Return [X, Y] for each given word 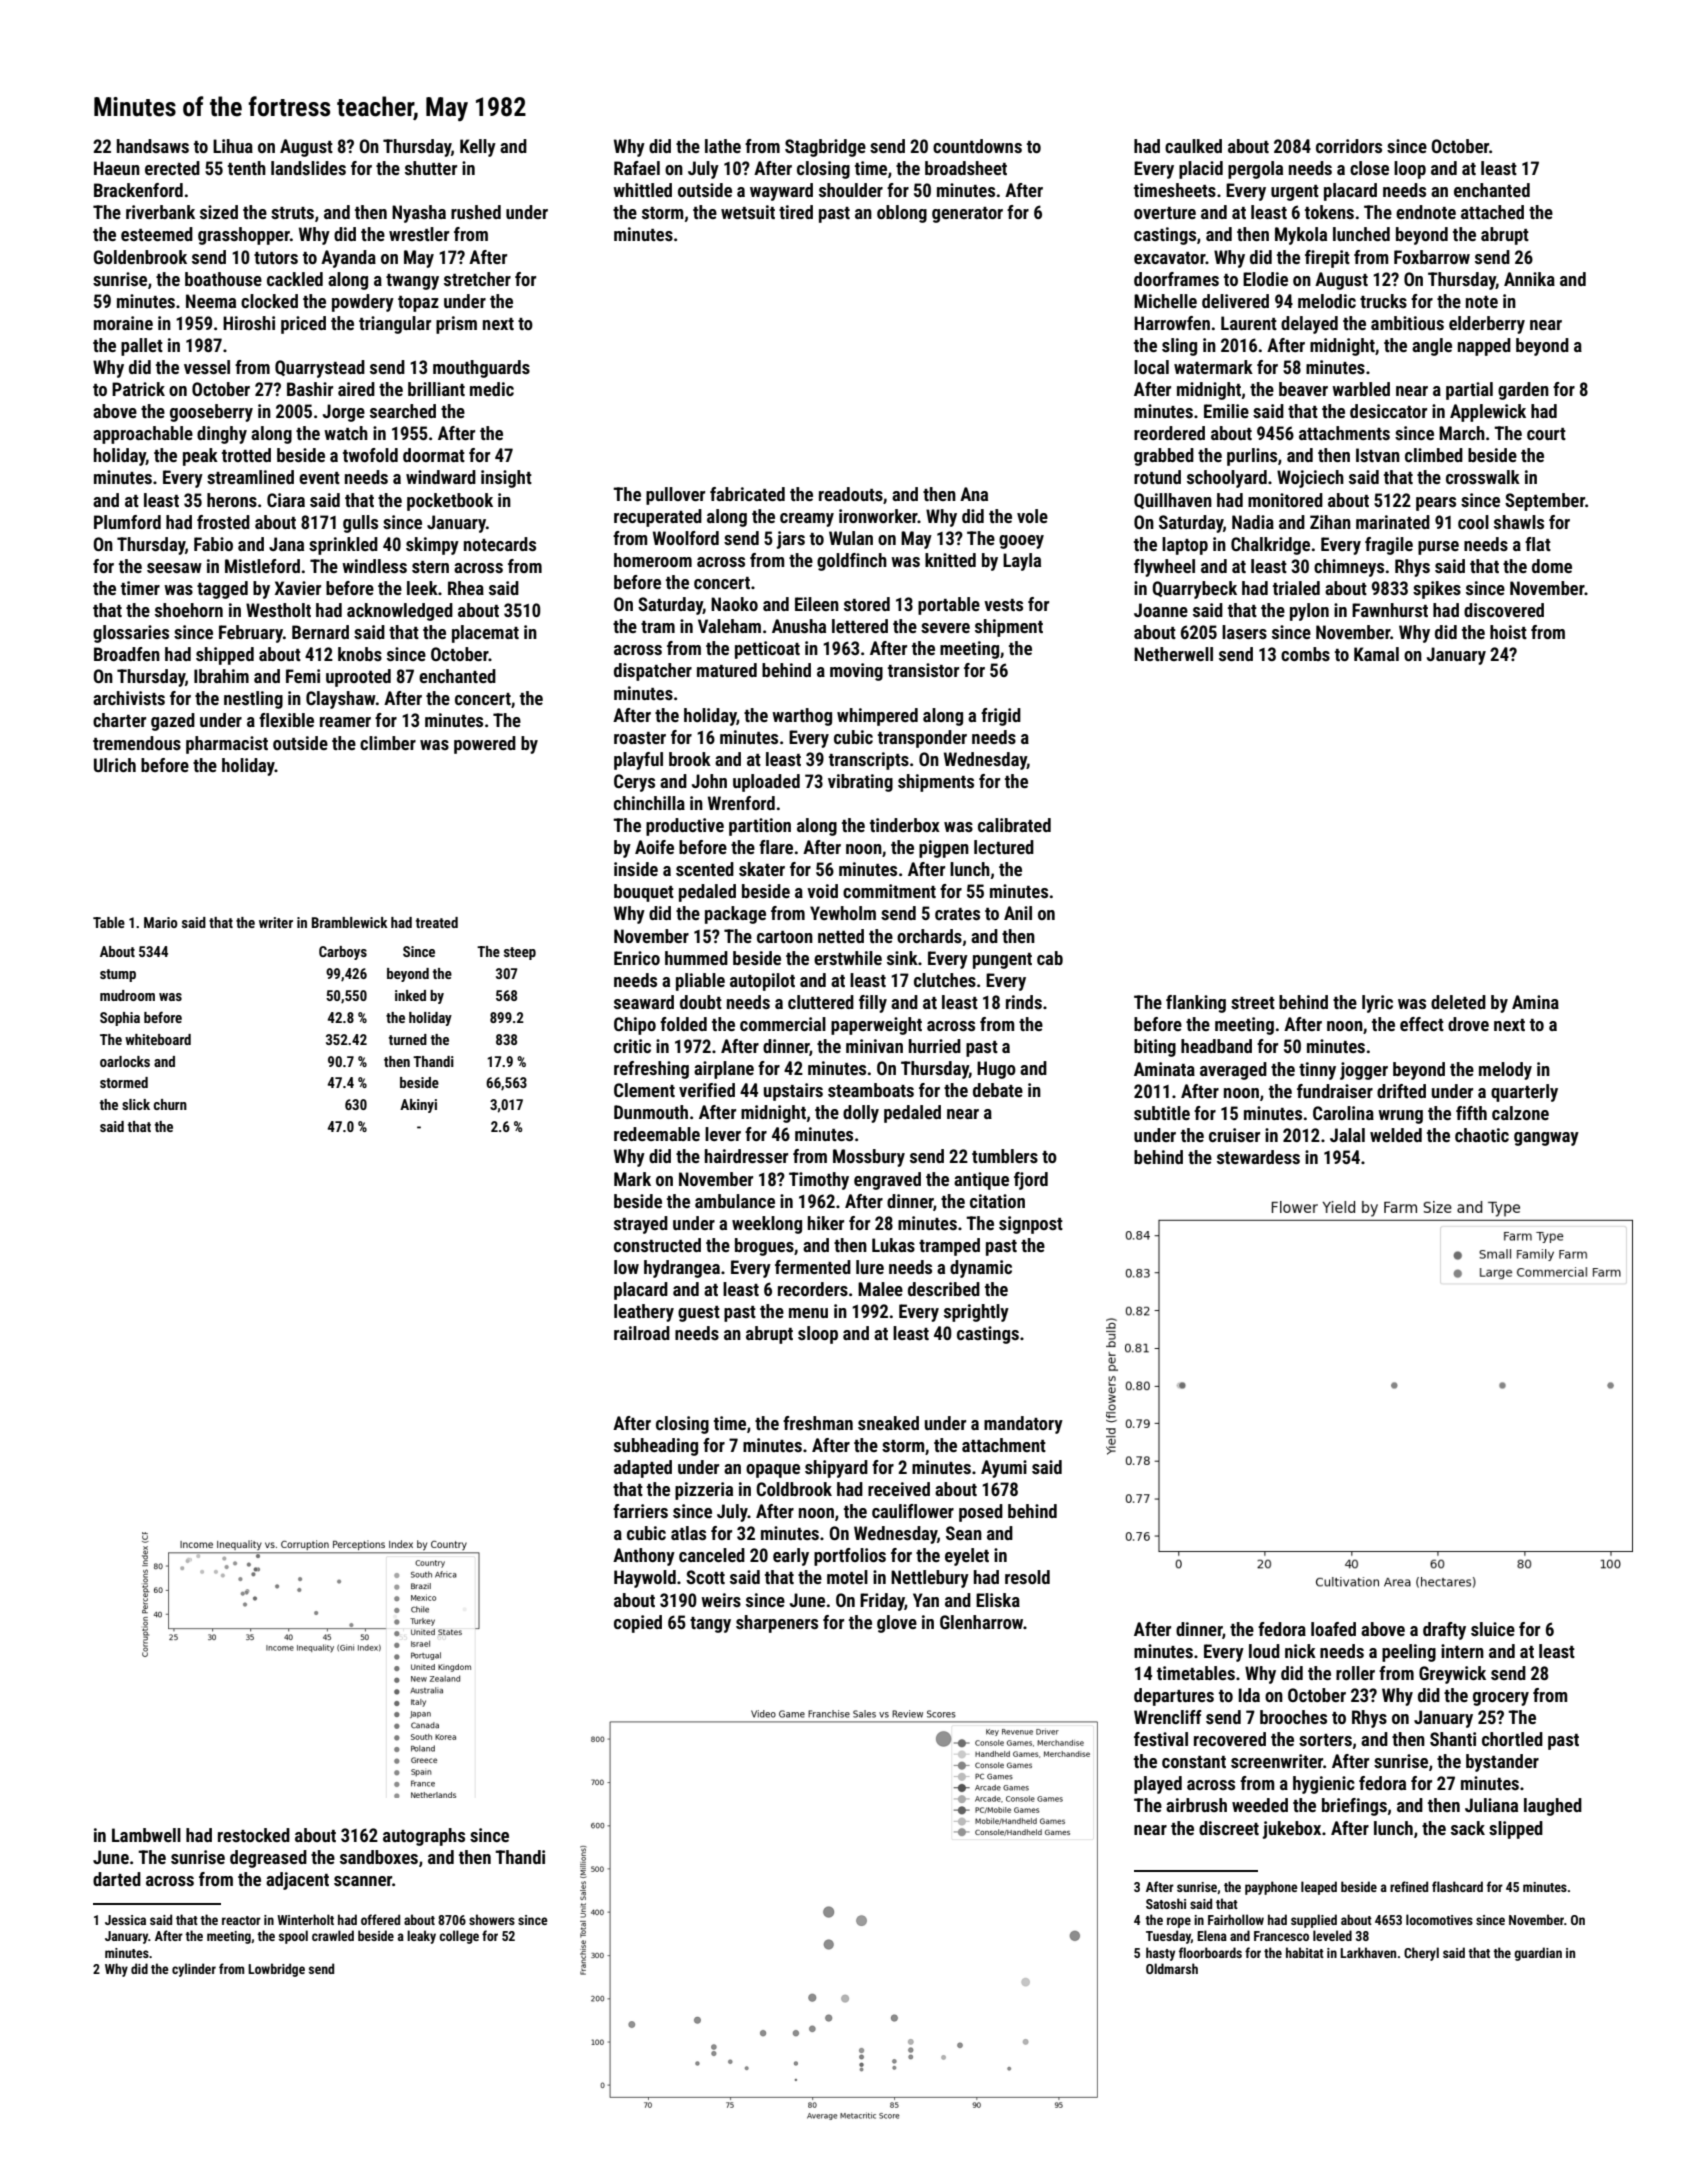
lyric [1377, 1004]
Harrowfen [1172, 323]
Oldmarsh [1172, 1968]
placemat [485, 634]
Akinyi [418, 1106]
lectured [1004, 847]
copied [638, 1624]
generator [967, 215]
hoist [1508, 632]
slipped [1516, 1830]
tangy [710, 1625]
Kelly [478, 148]
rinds [1024, 1002]
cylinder [194, 1970]
